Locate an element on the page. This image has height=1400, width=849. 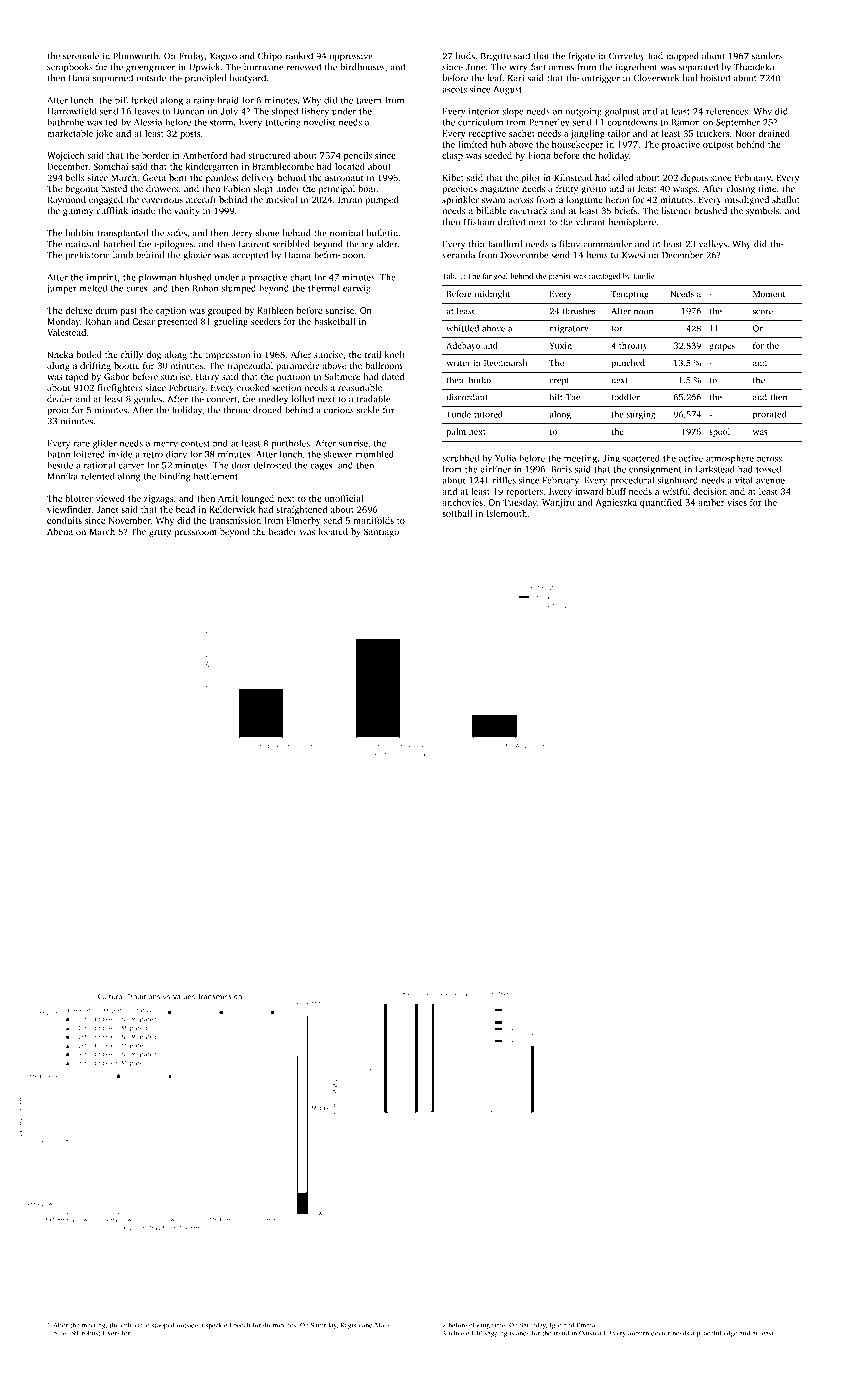
vises is located at coordinates (737, 502).
